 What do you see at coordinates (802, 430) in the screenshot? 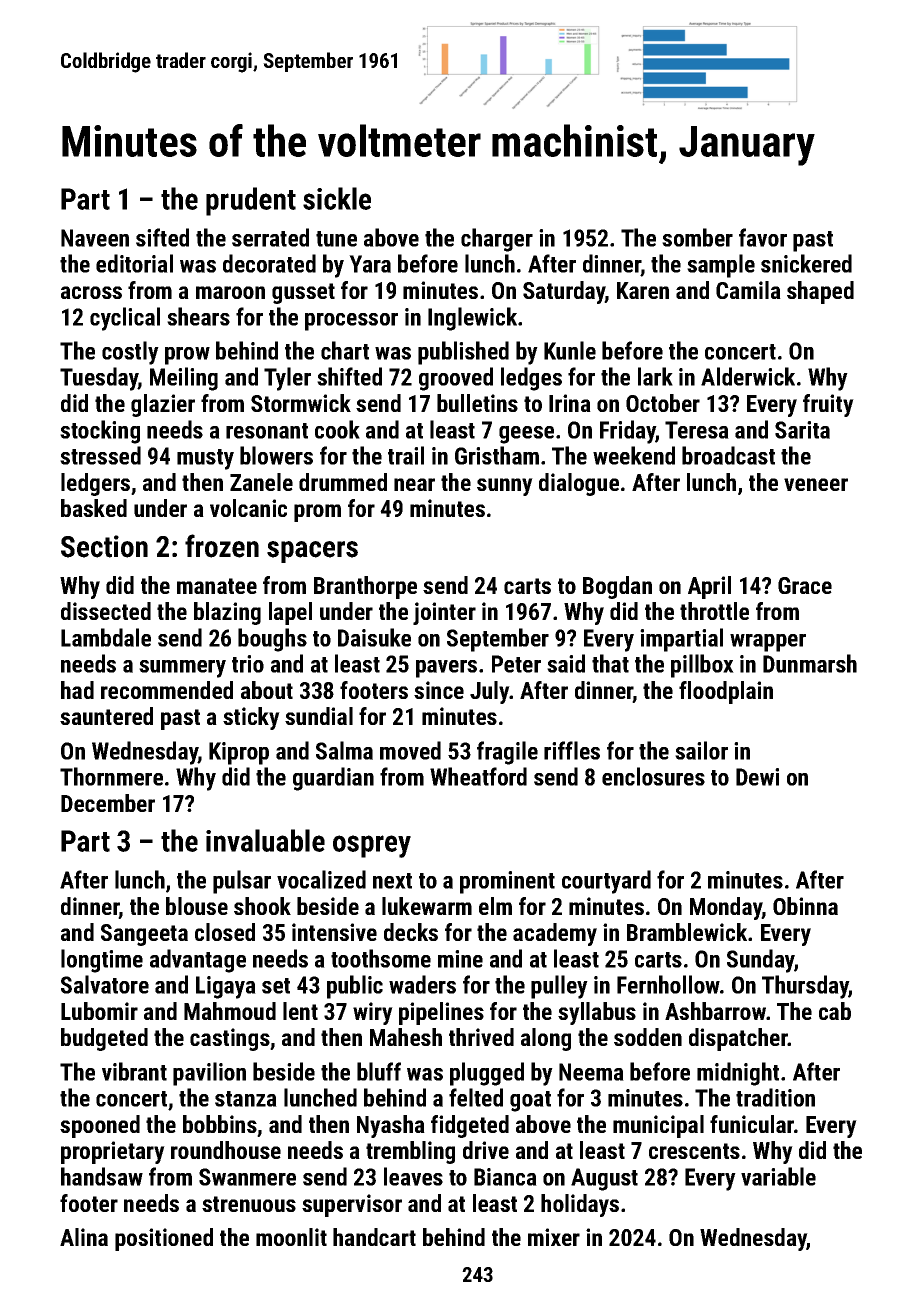
I see `Sarita` at bounding box center [802, 430].
